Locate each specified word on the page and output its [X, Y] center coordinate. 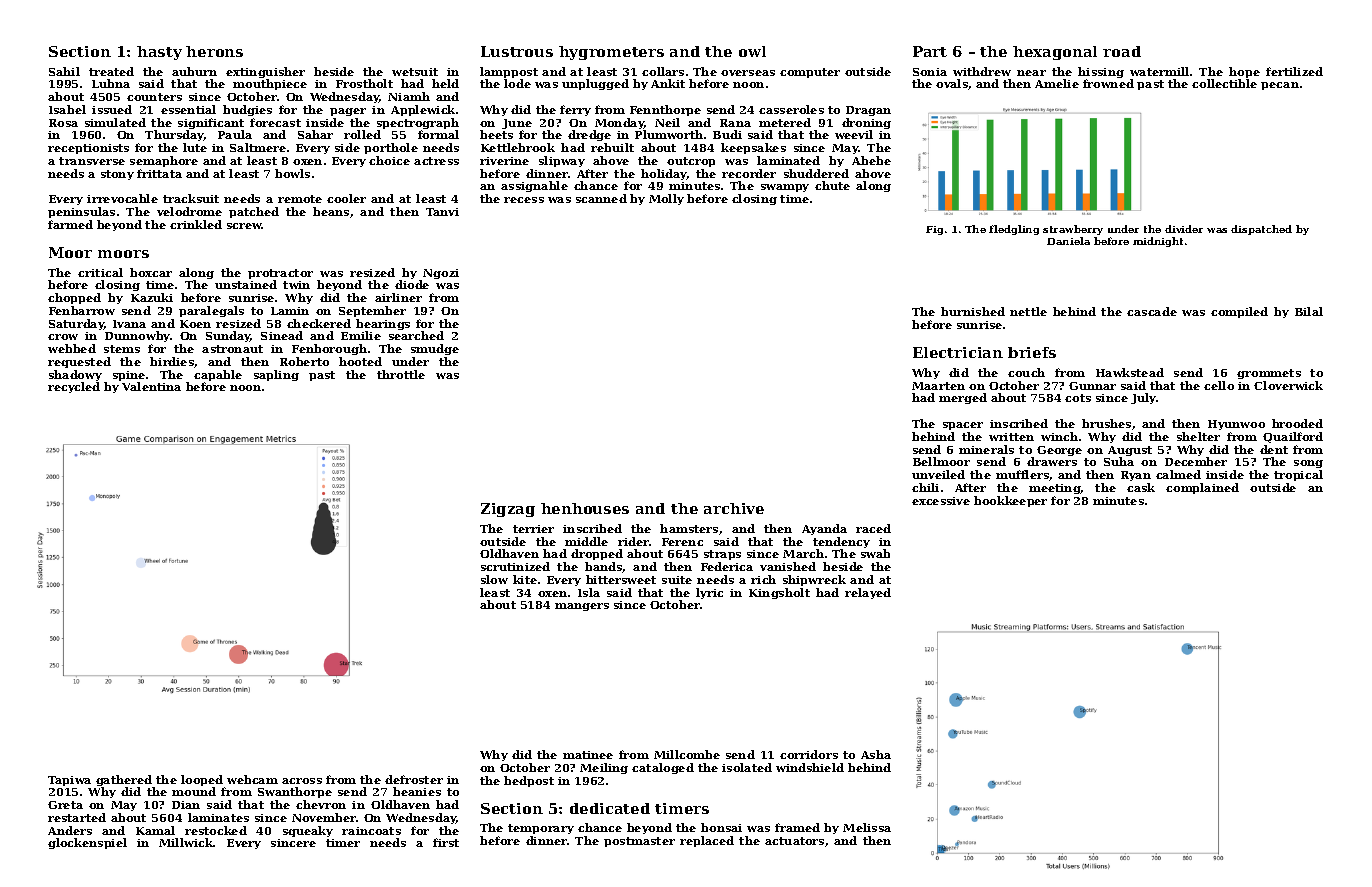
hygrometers [611, 53]
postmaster [639, 842]
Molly [666, 199]
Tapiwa [69, 781]
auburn [194, 71]
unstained [246, 284]
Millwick [186, 842]
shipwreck [814, 580]
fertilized [1294, 71]
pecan [1280, 86]
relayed [868, 593]
